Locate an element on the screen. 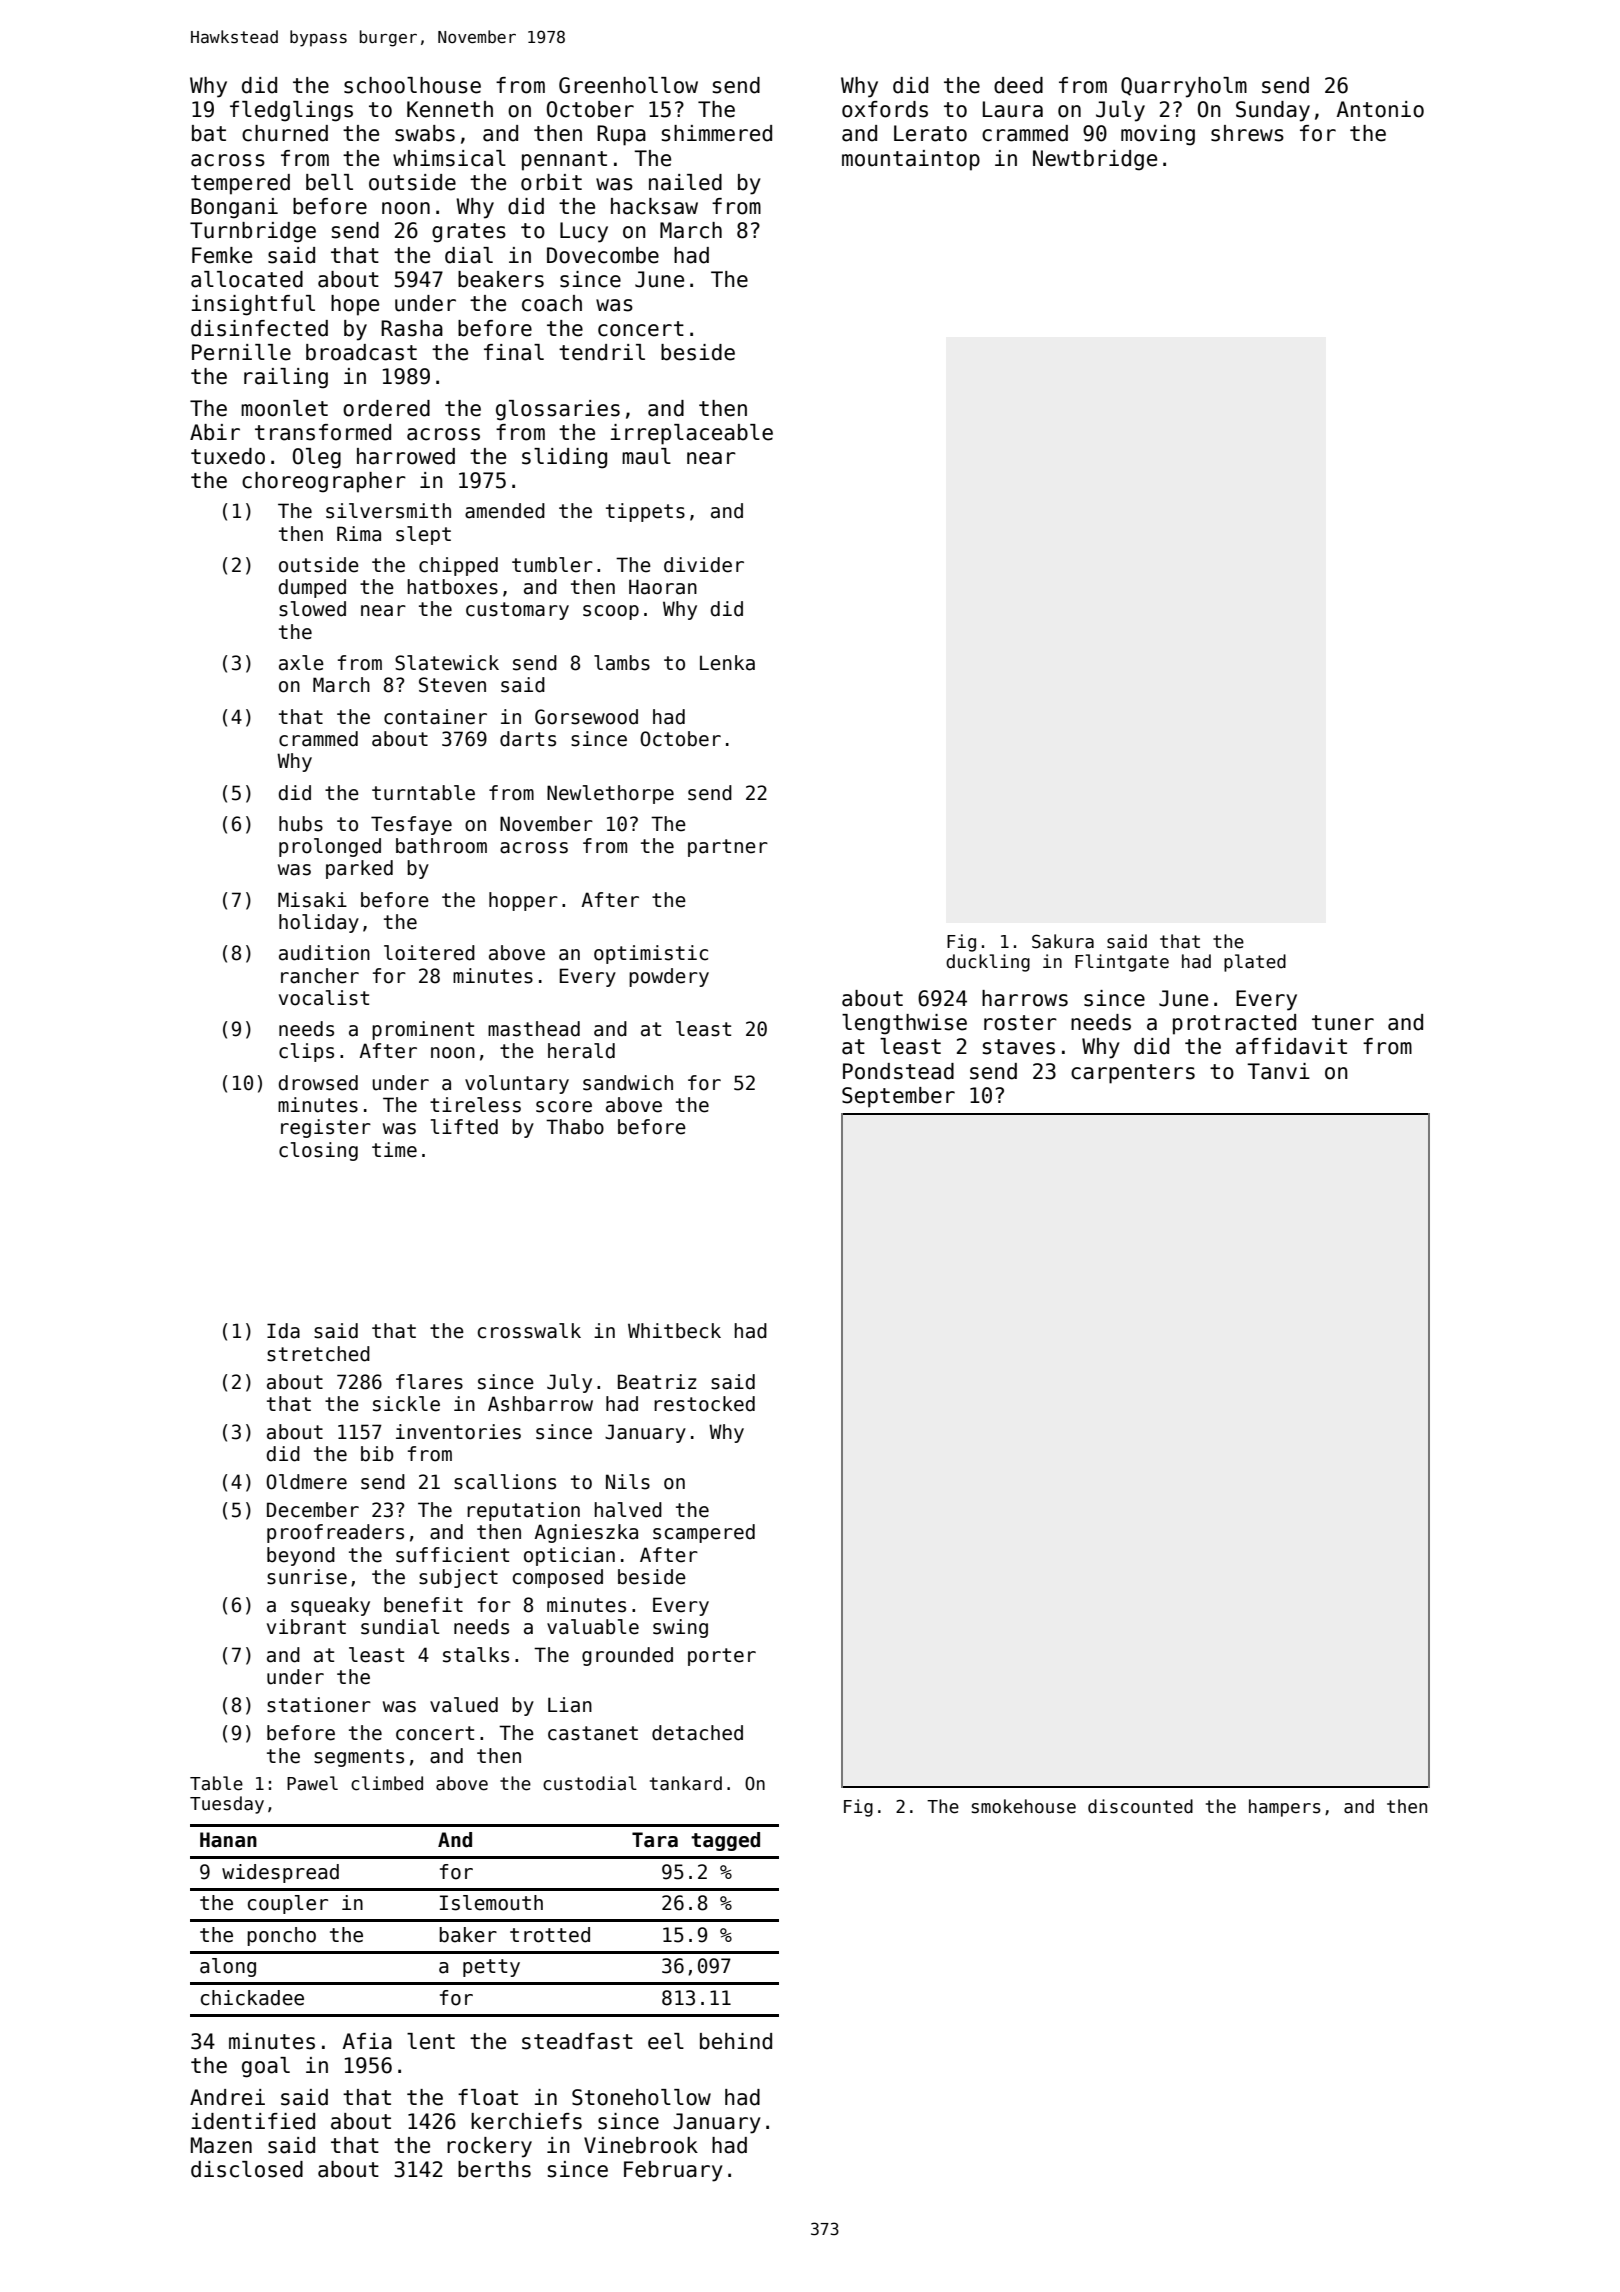 This screenshot has width=1620, height=2292. pennant is located at coordinates (564, 161).
